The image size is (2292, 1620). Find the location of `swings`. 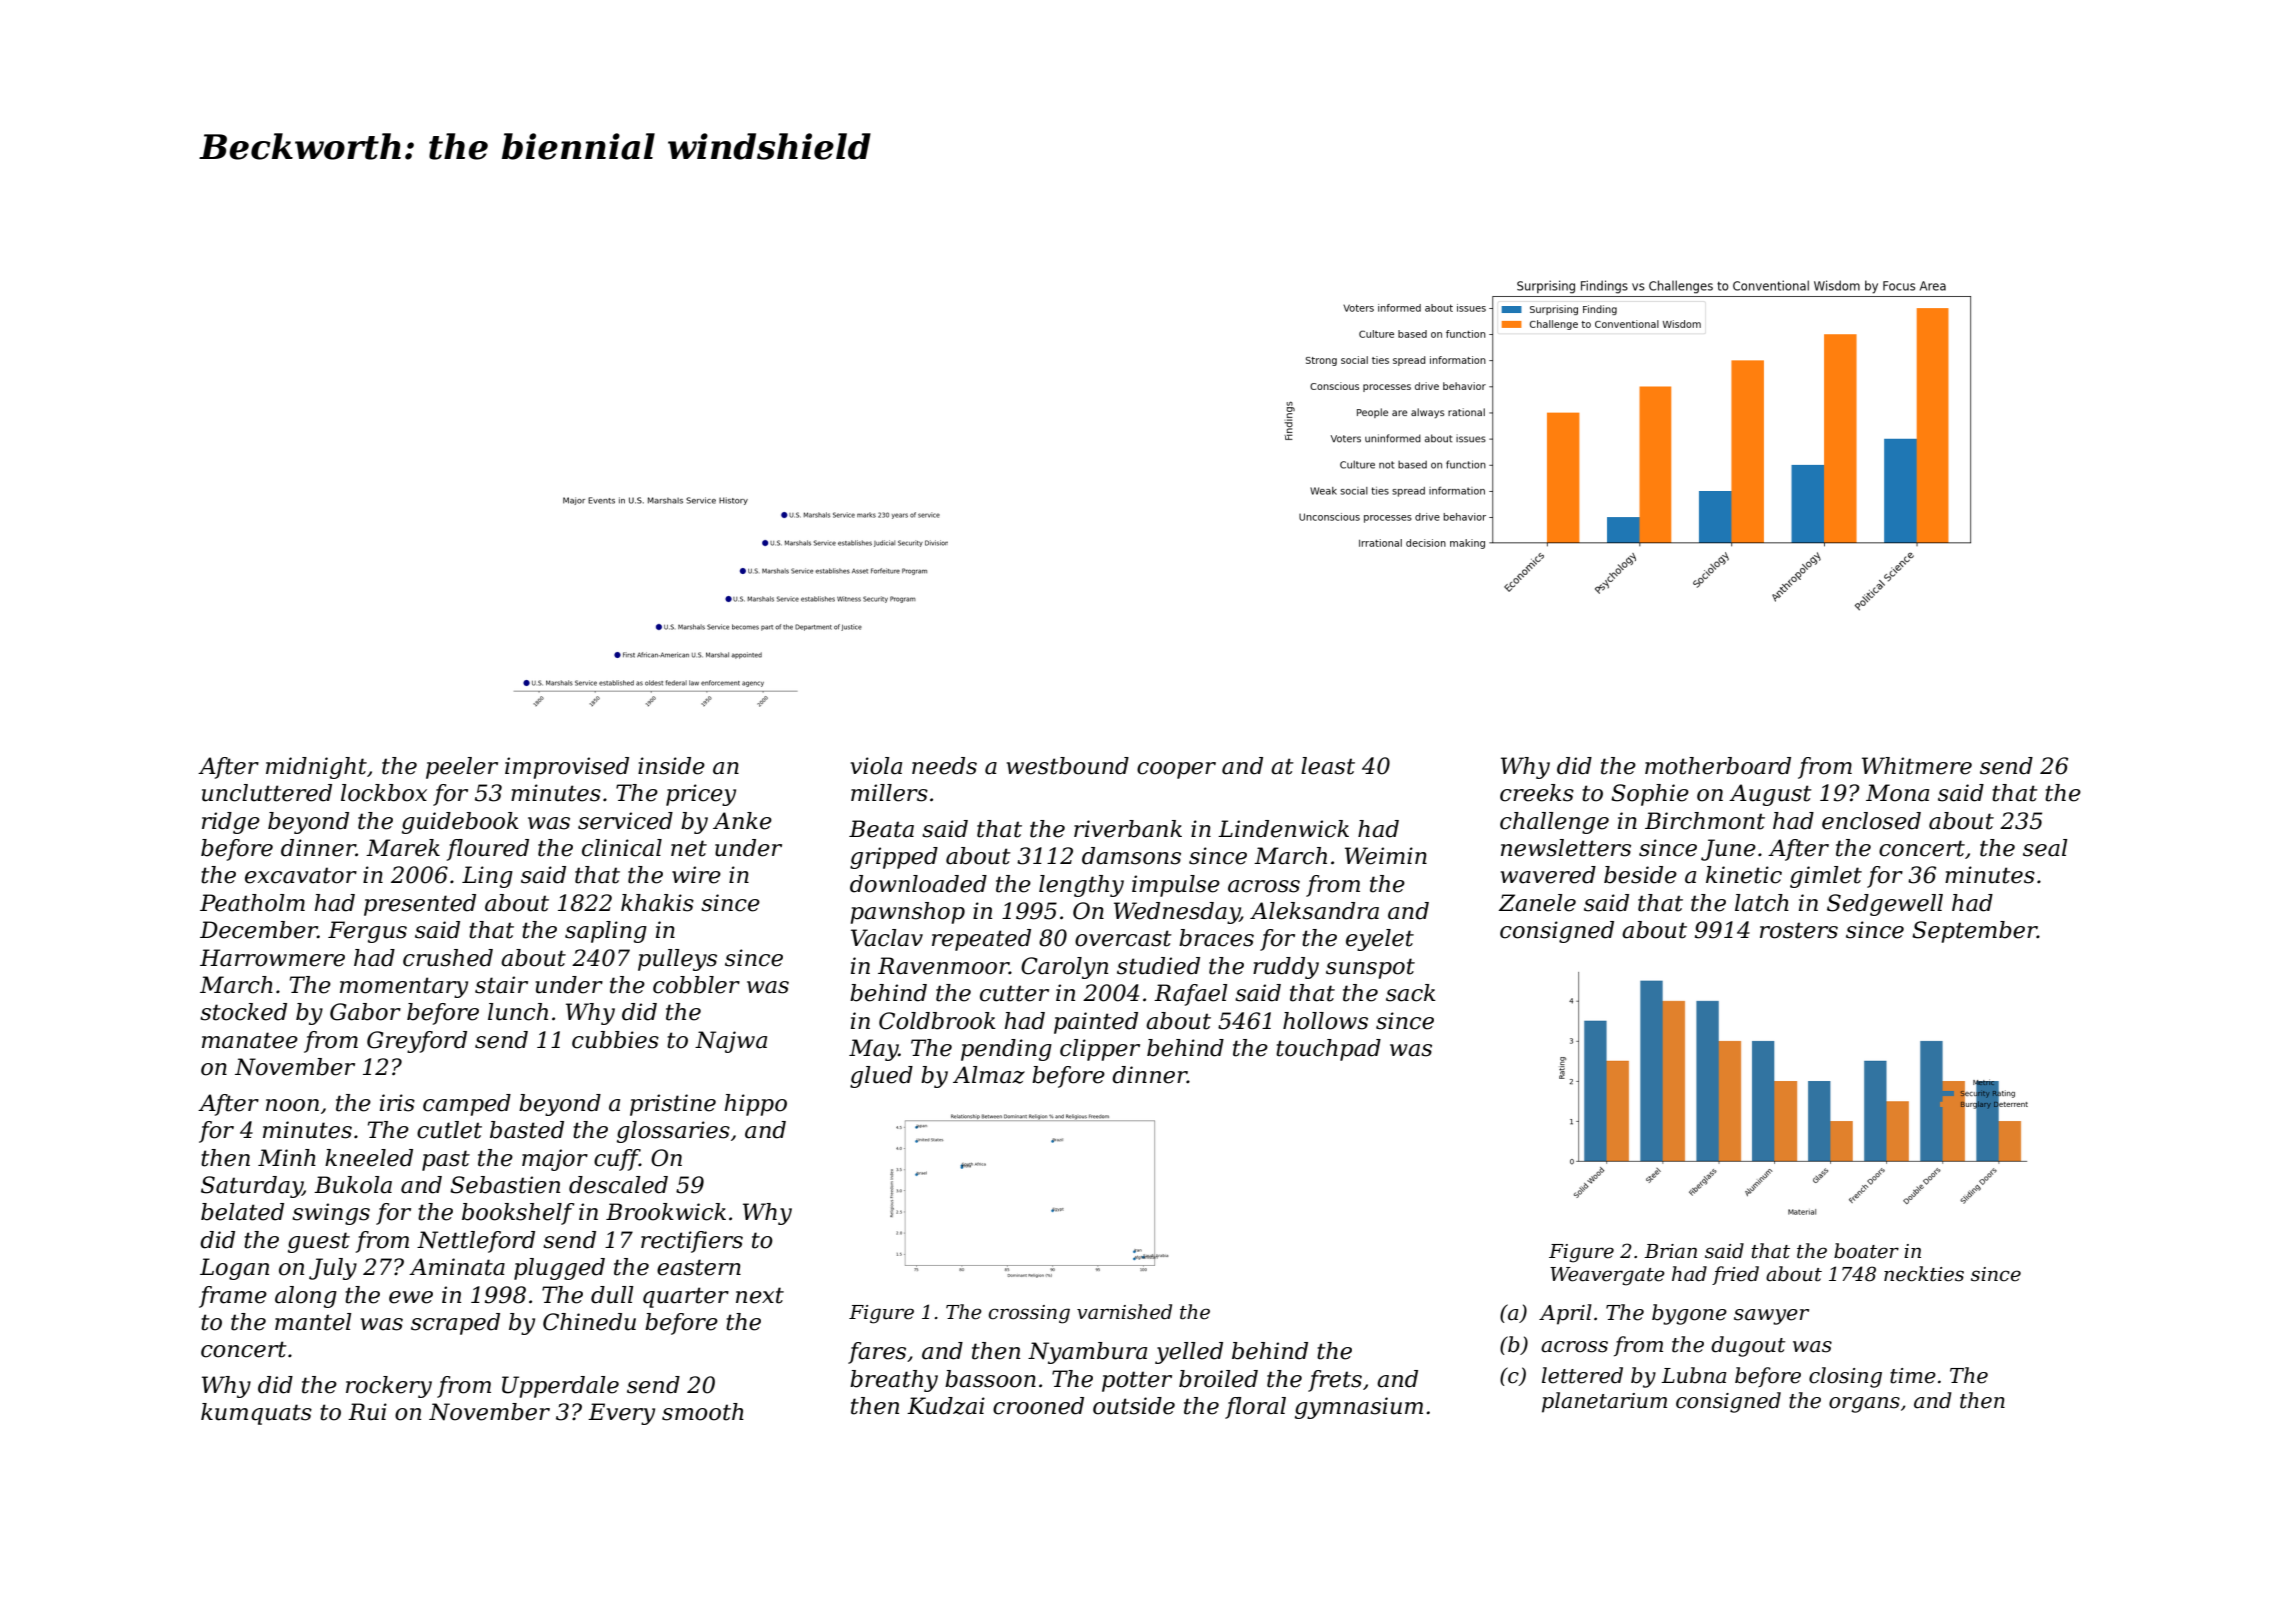

swings is located at coordinates (331, 1214).
